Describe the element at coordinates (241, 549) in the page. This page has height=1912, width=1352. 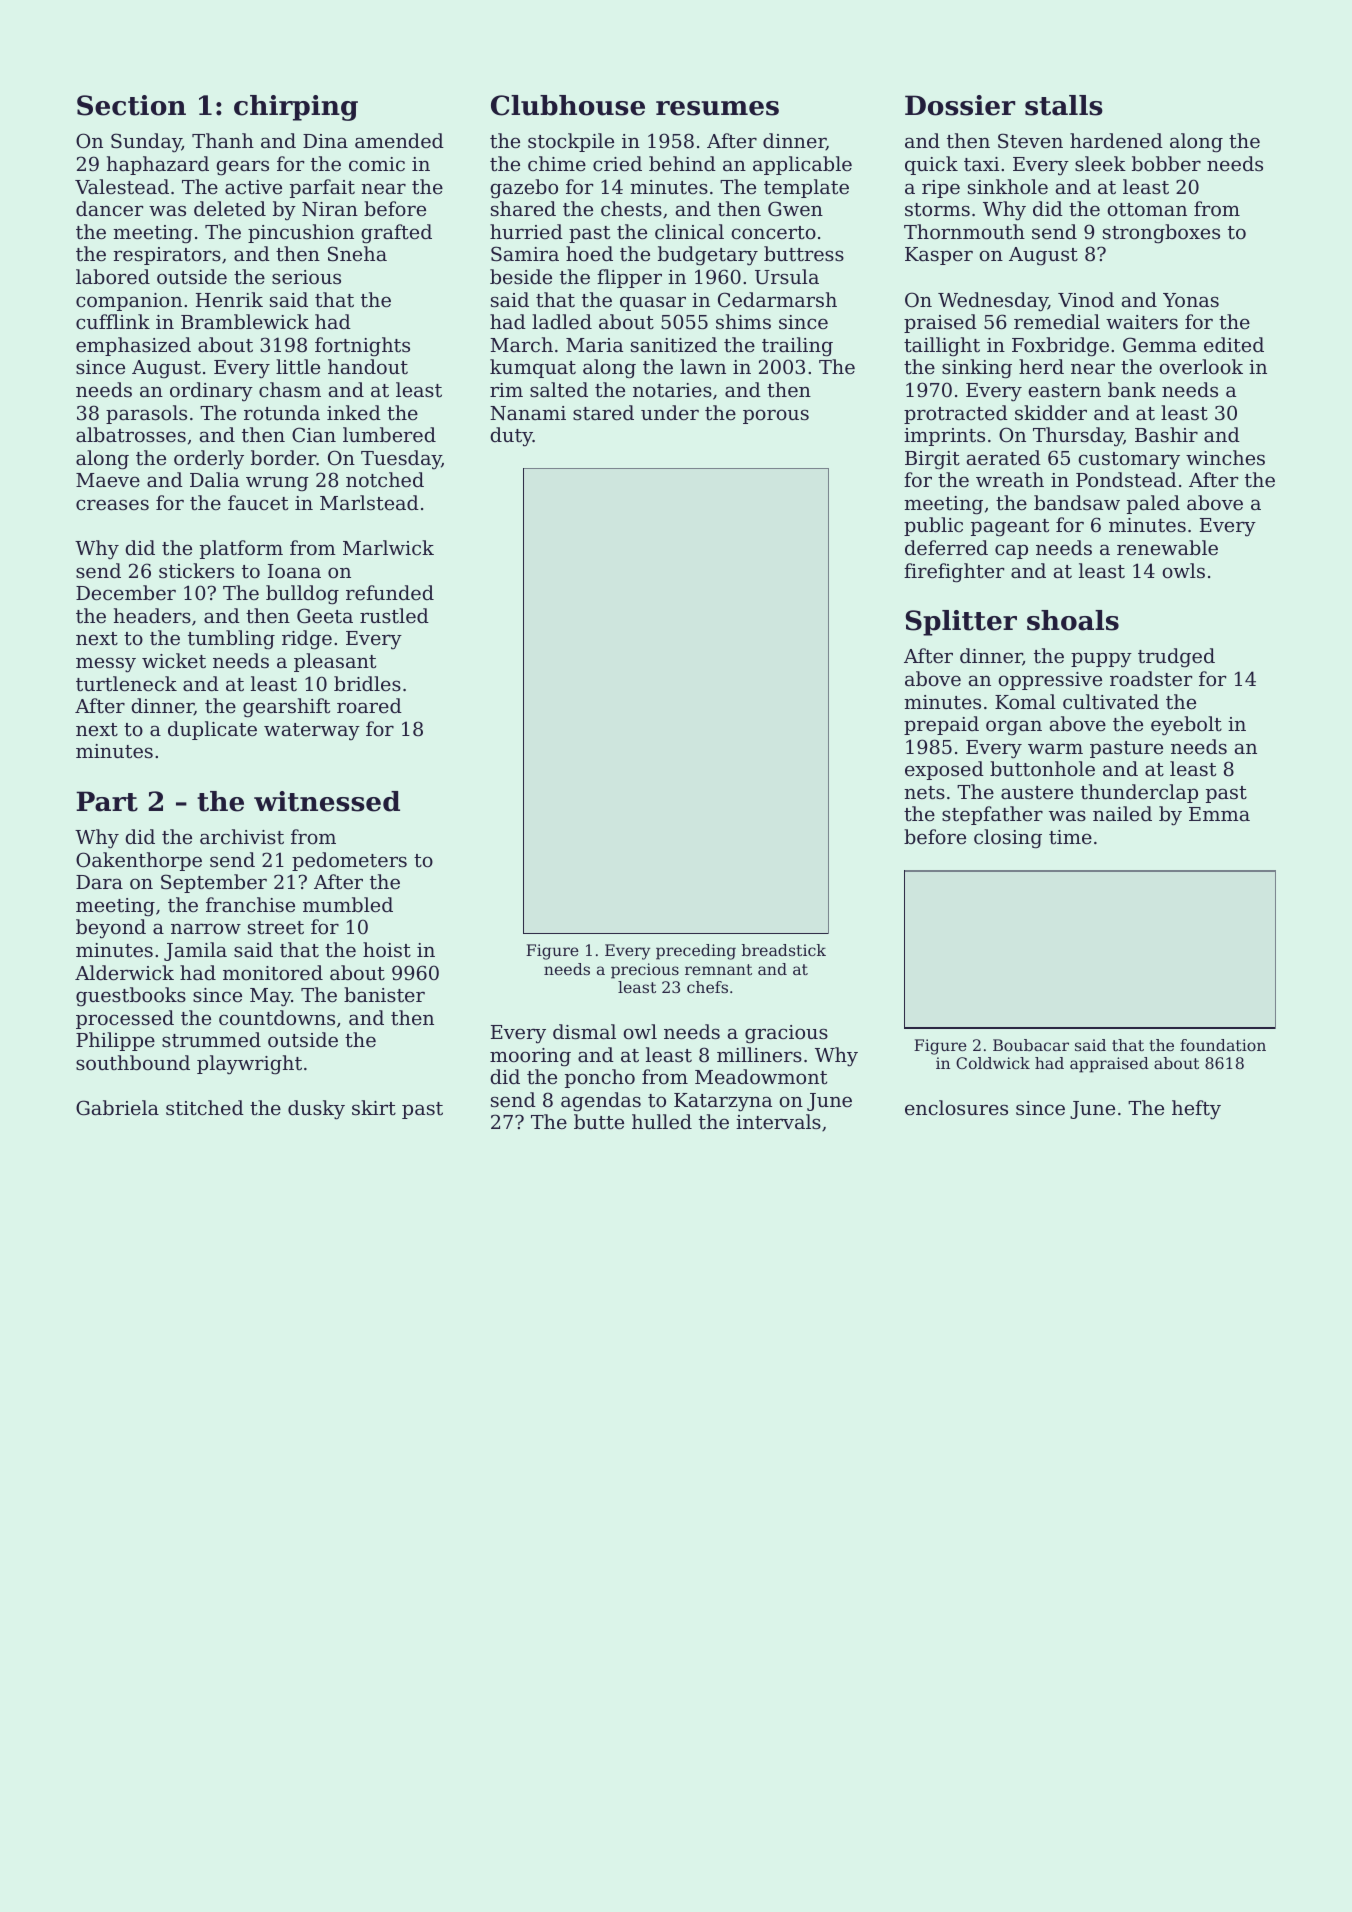
I see `platform` at that location.
